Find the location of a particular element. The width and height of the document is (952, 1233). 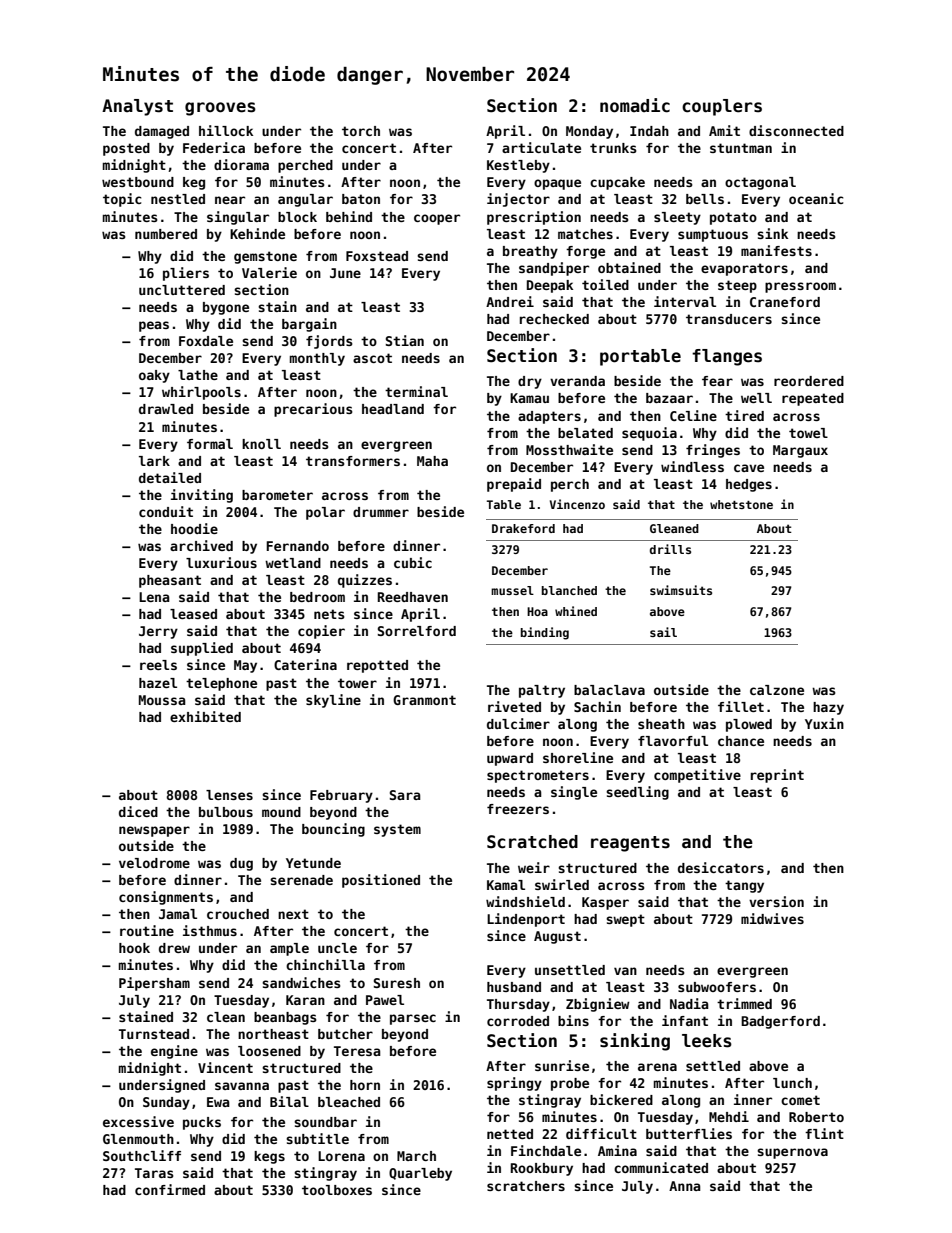

grooves is located at coordinates (220, 109).
